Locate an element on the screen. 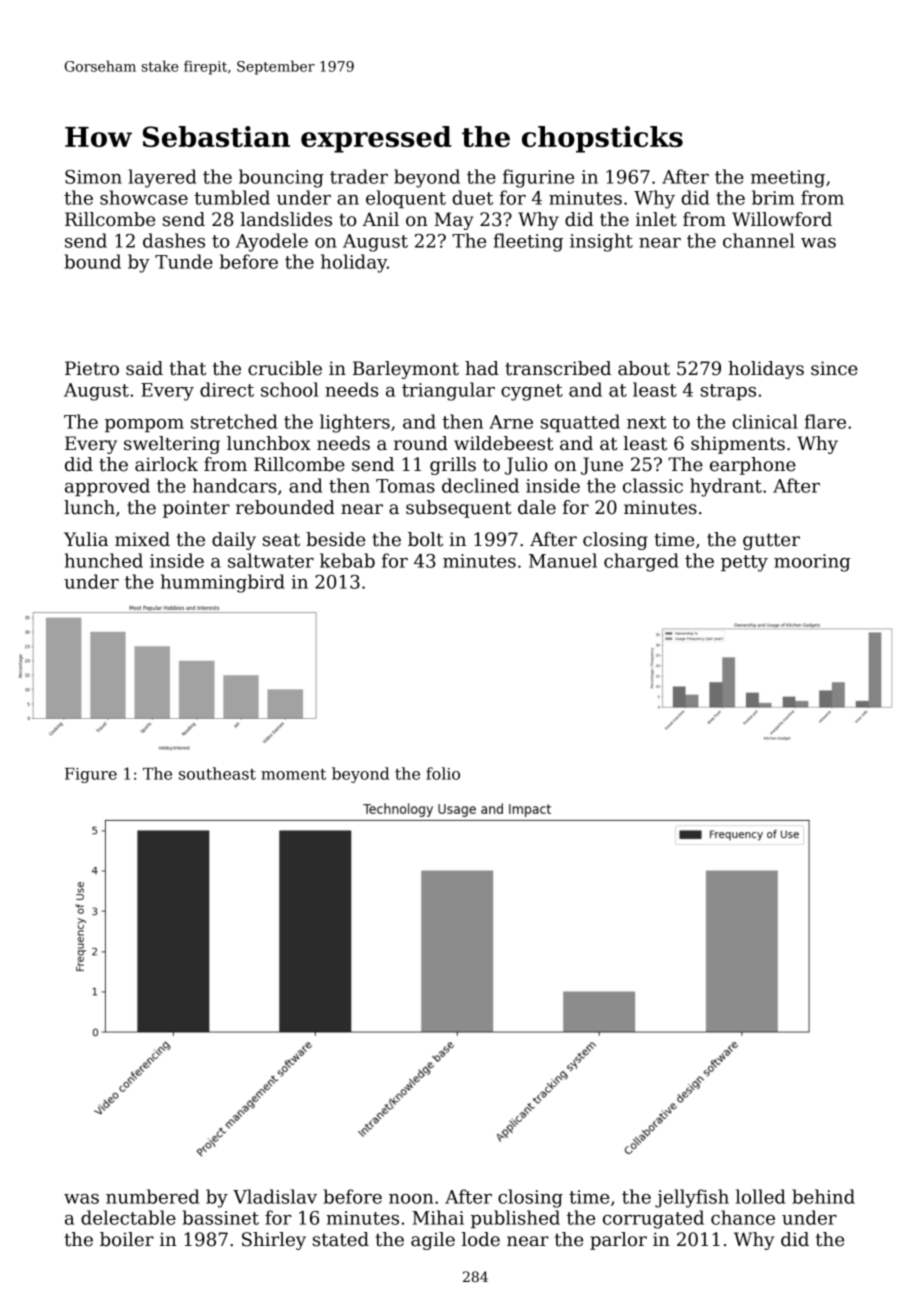  folio is located at coordinates (443, 773).
